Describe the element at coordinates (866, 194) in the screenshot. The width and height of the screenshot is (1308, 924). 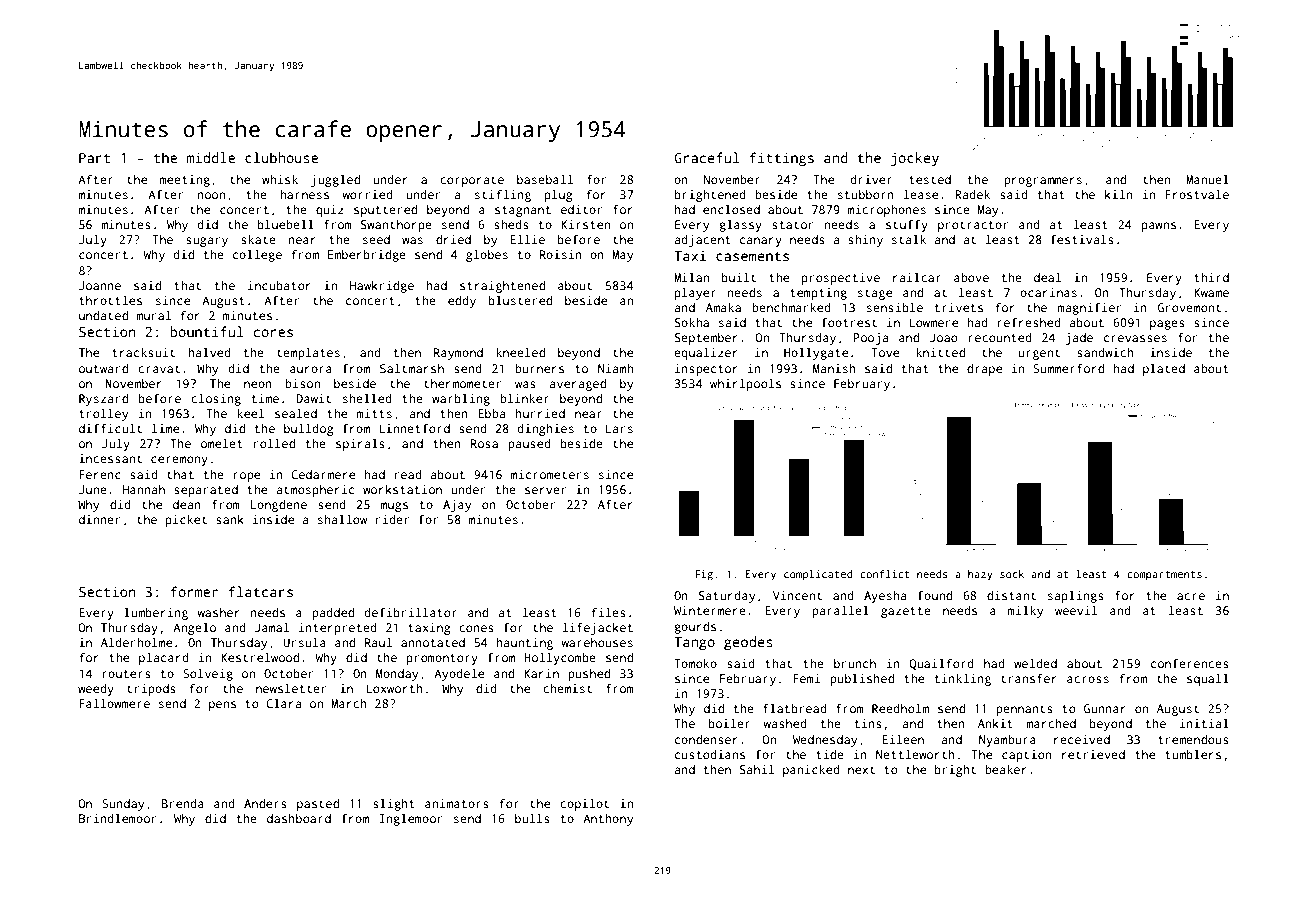
I see `stubborn` at that location.
